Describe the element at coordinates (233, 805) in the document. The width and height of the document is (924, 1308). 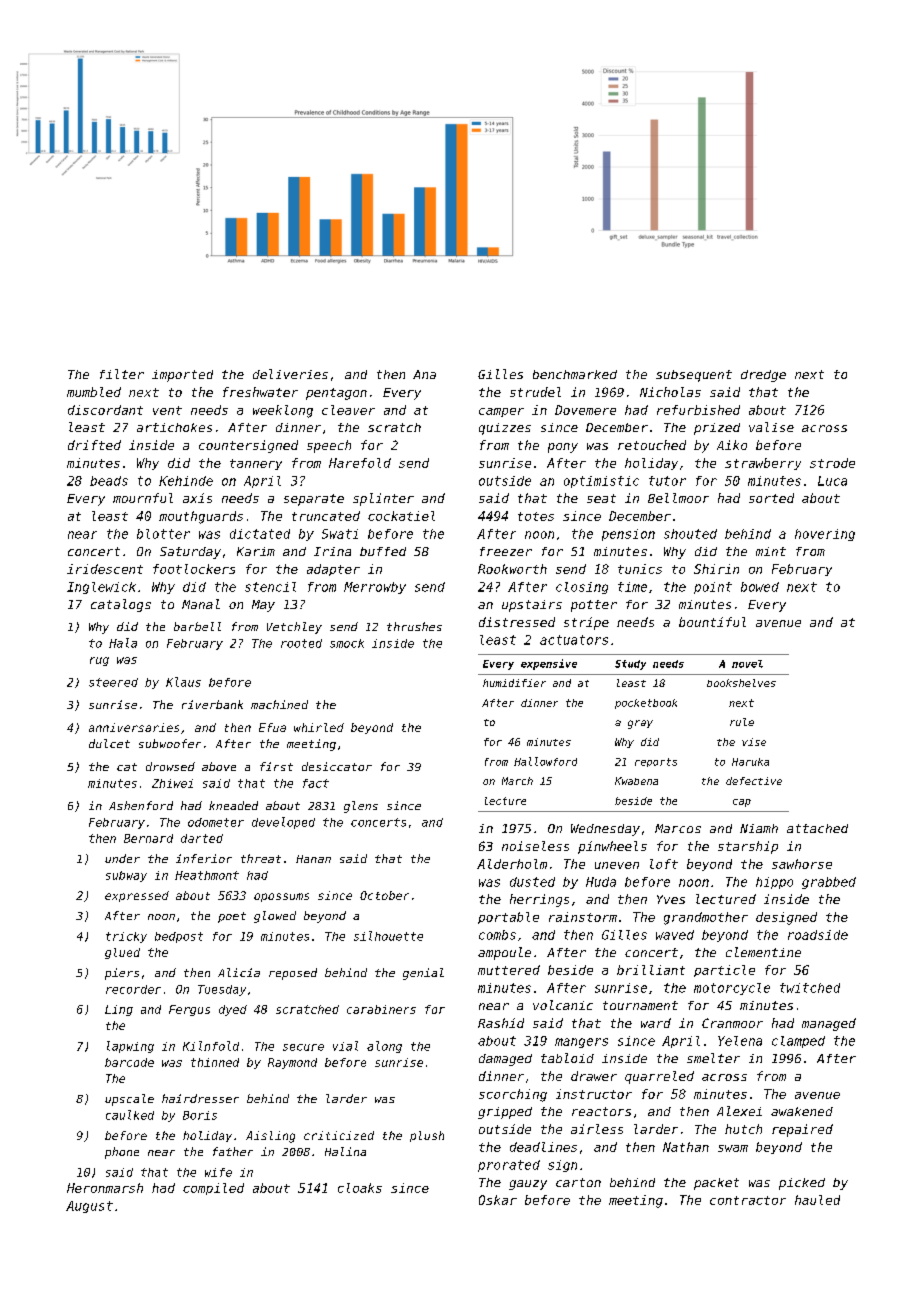
I see `kneaded` at that location.
